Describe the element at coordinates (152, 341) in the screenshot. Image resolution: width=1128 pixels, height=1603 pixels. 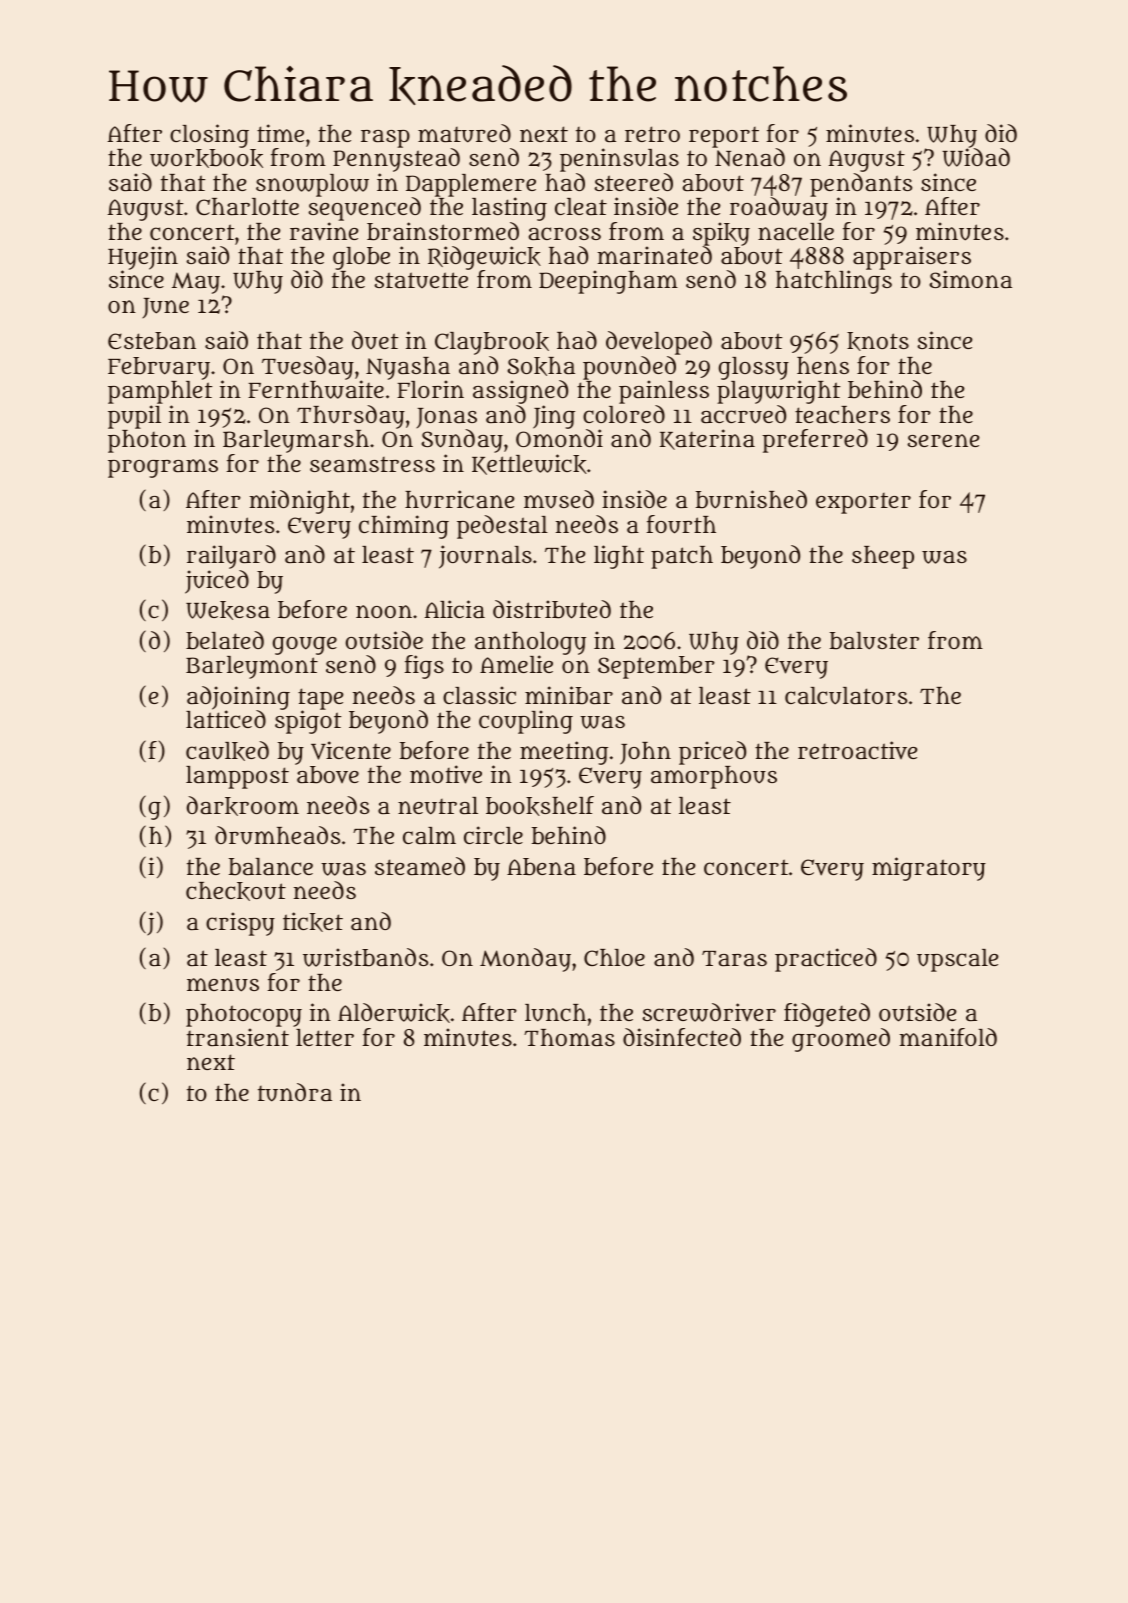
I see `Esteban` at that location.
